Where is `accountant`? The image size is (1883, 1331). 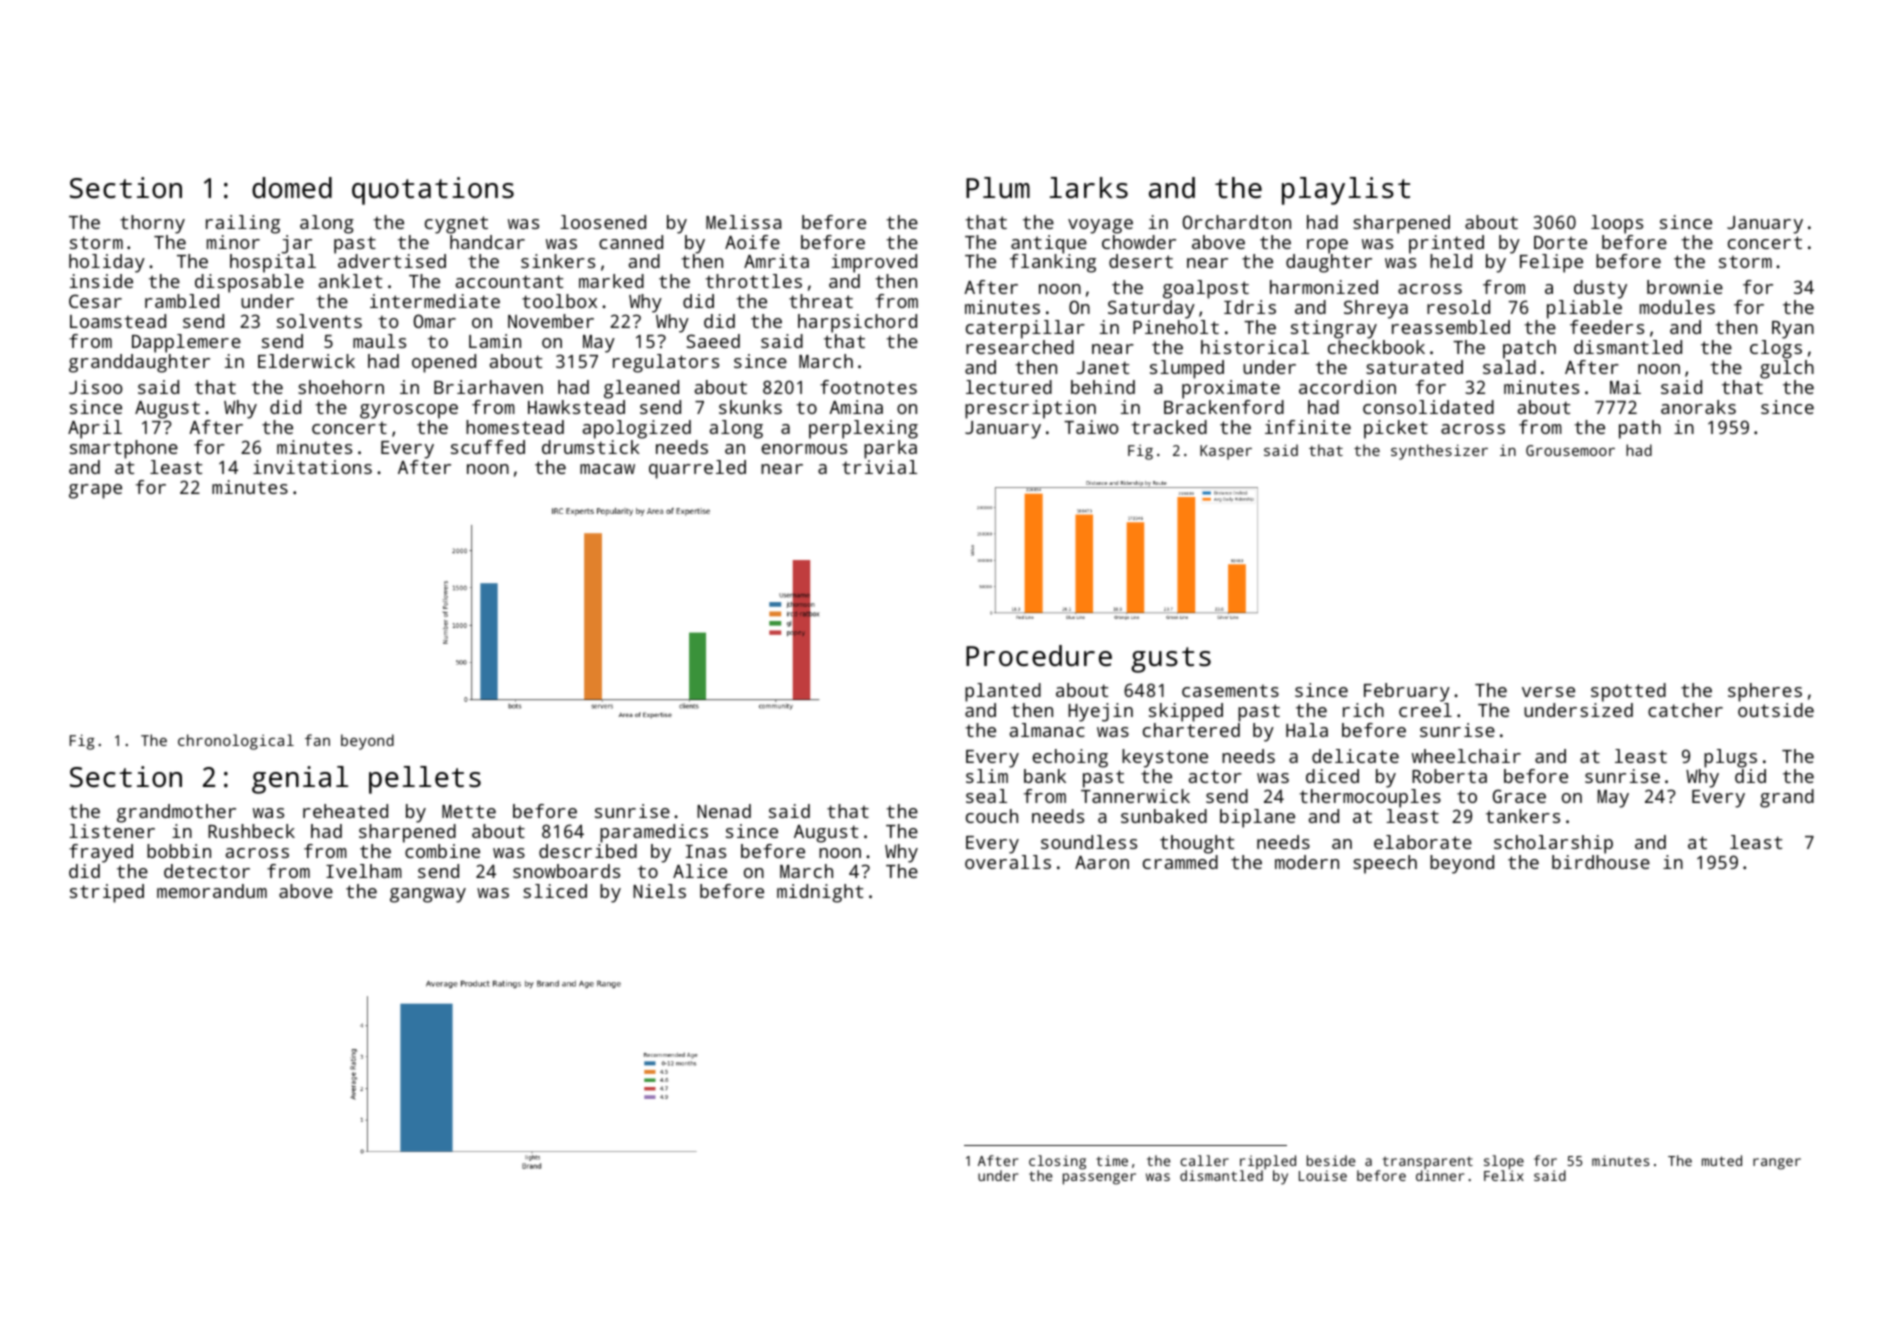 accountant is located at coordinates (509, 281).
